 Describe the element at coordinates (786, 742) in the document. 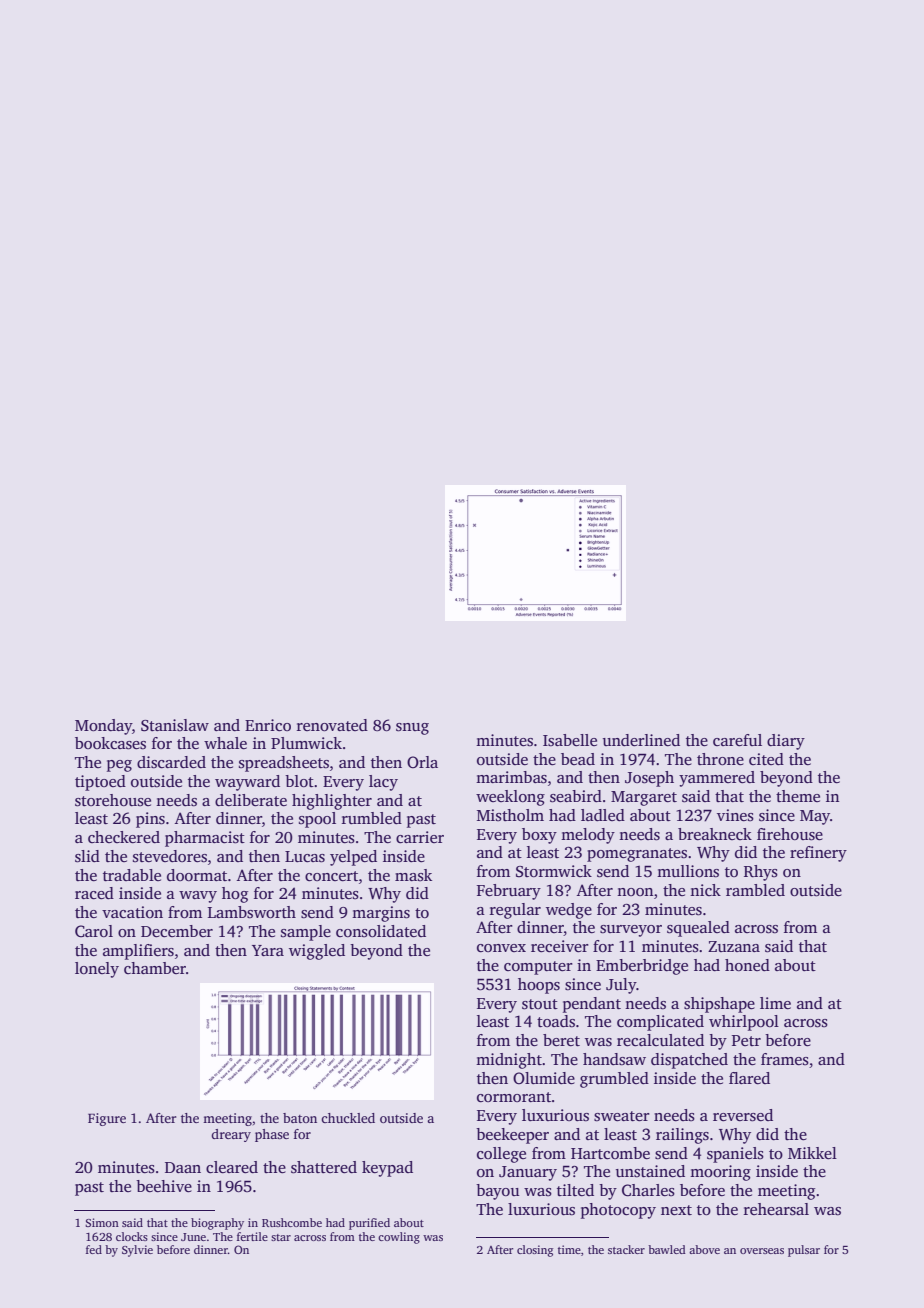

I see `diary` at that location.
